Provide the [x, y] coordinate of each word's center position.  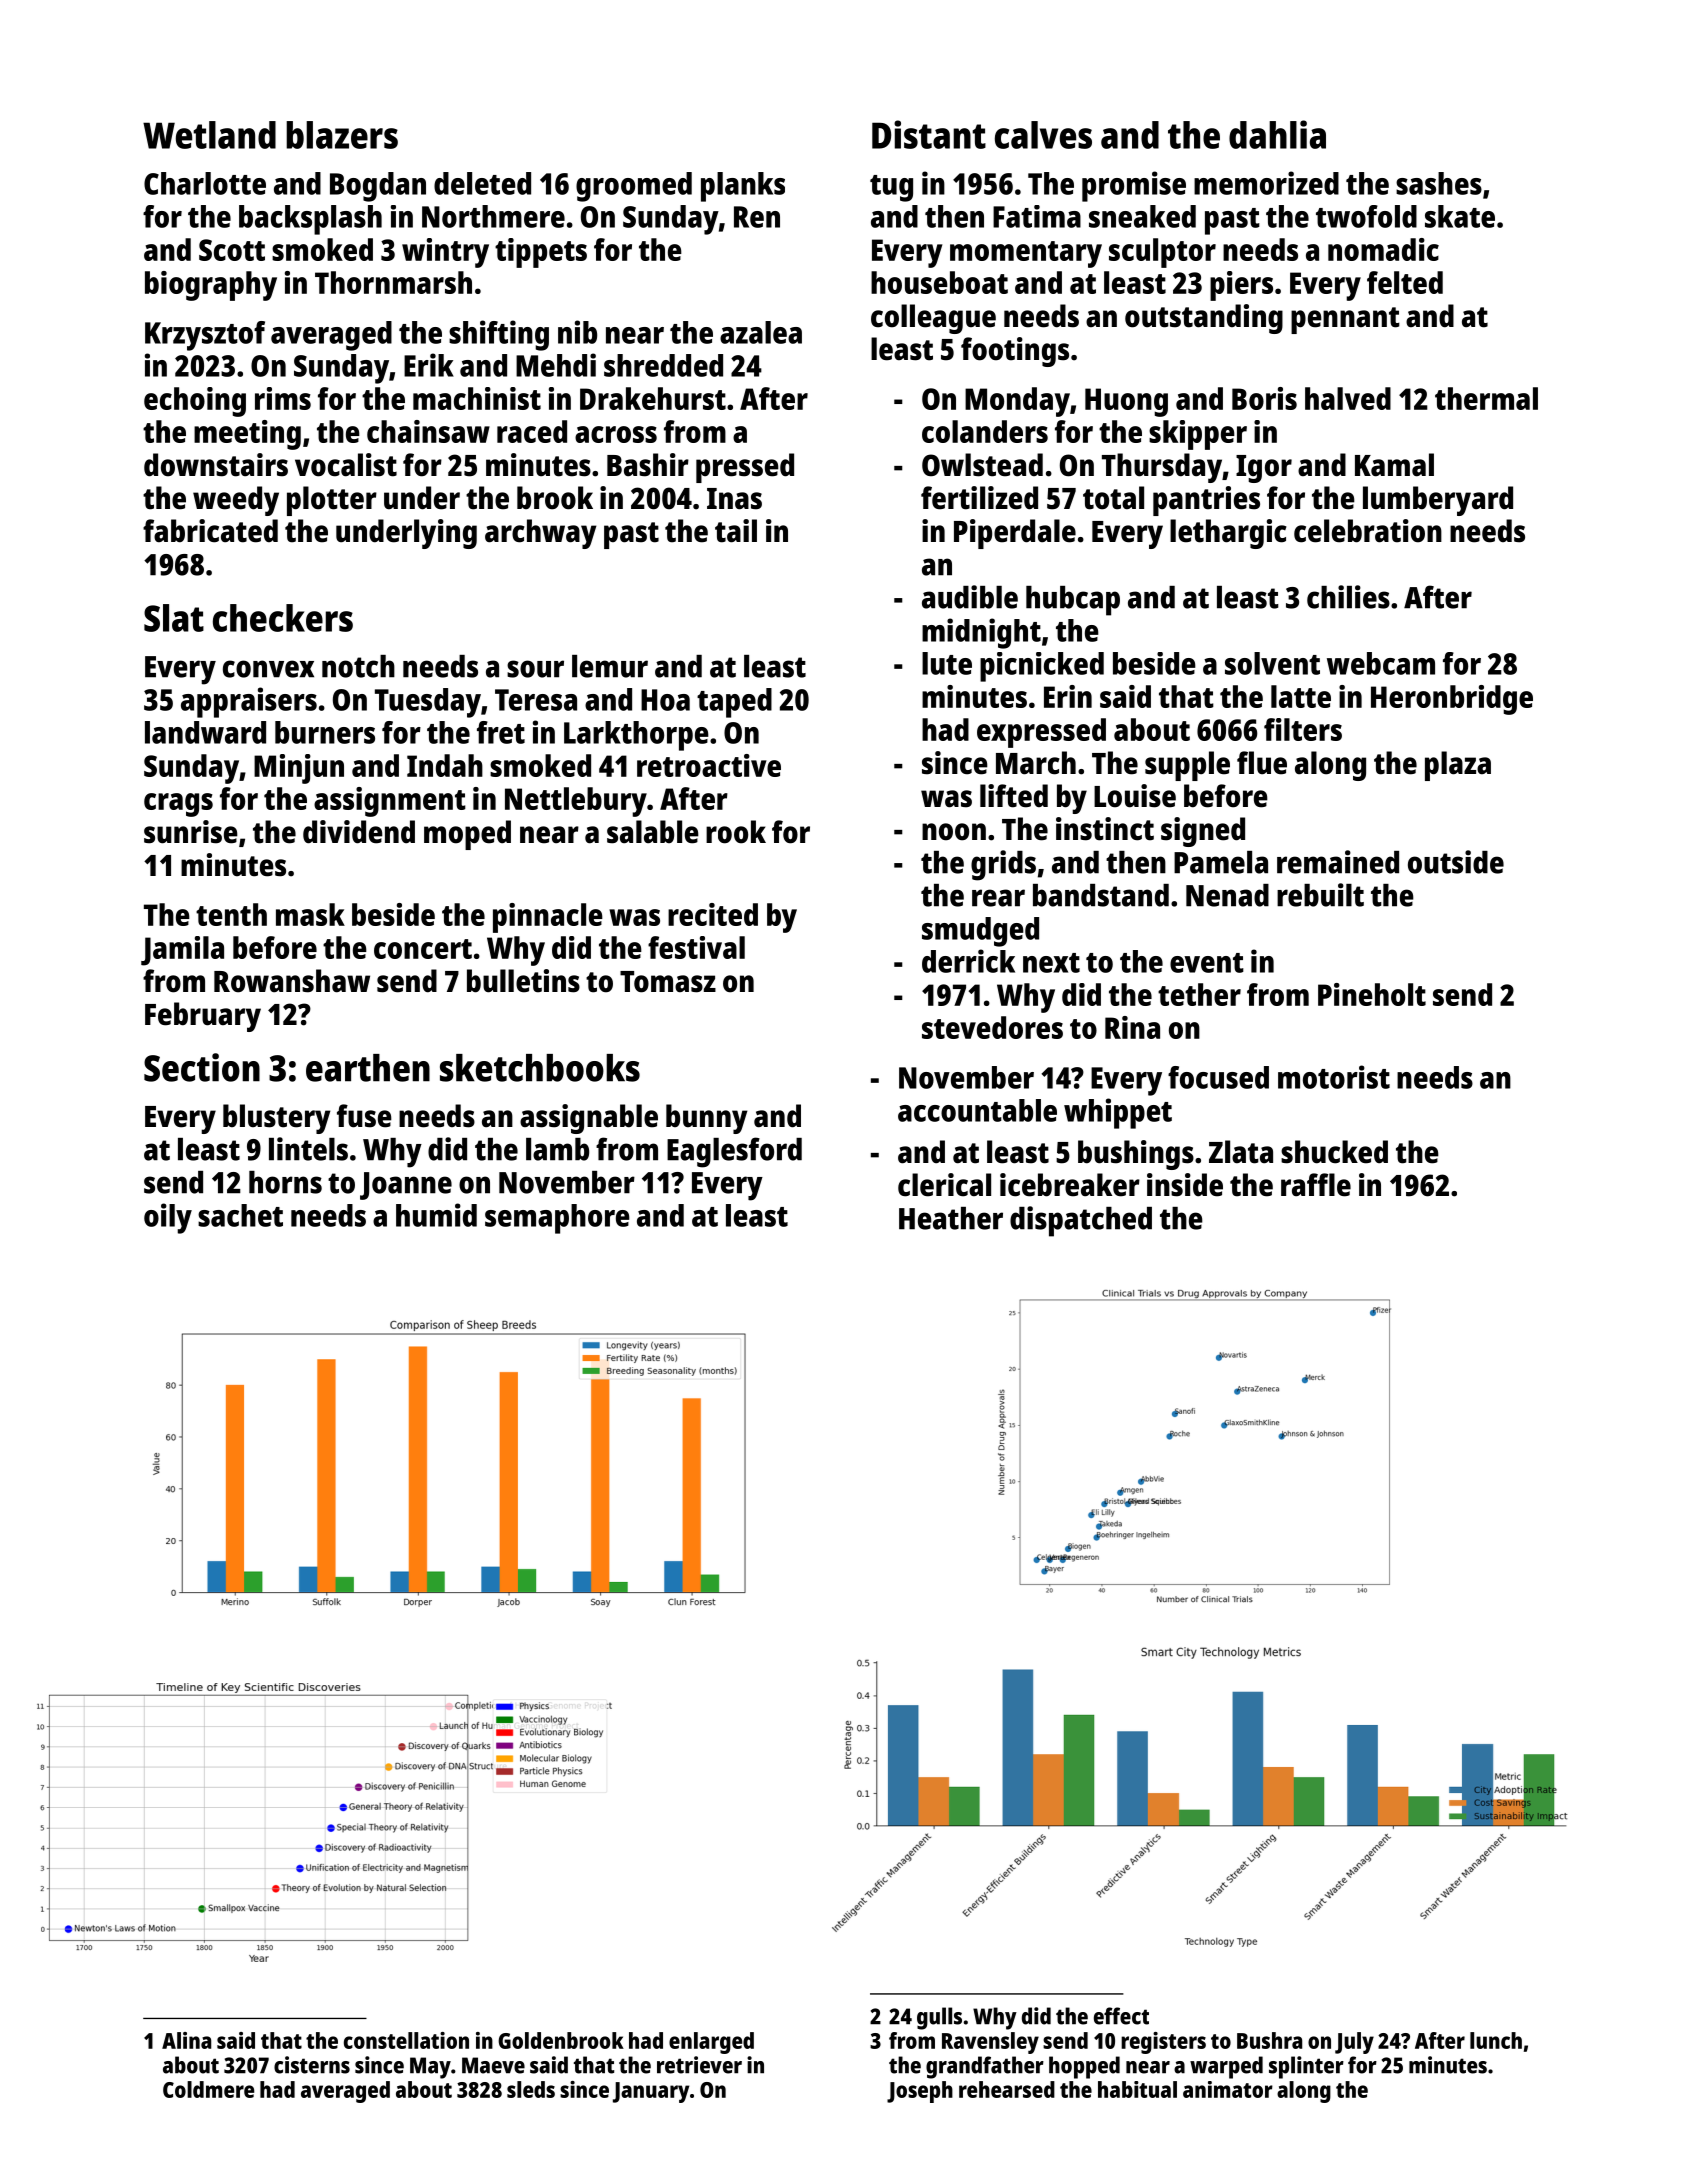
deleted [482, 183]
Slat [174, 618]
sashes [1439, 183]
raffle [1316, 1185]
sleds [531, 2089]
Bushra [1269, 2040]
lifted [1014, 796]
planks [743, 187]
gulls [939, 2018]
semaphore [557, 1219]
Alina [186, 2040]
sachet [240, 1215]
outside [1456, 862]
